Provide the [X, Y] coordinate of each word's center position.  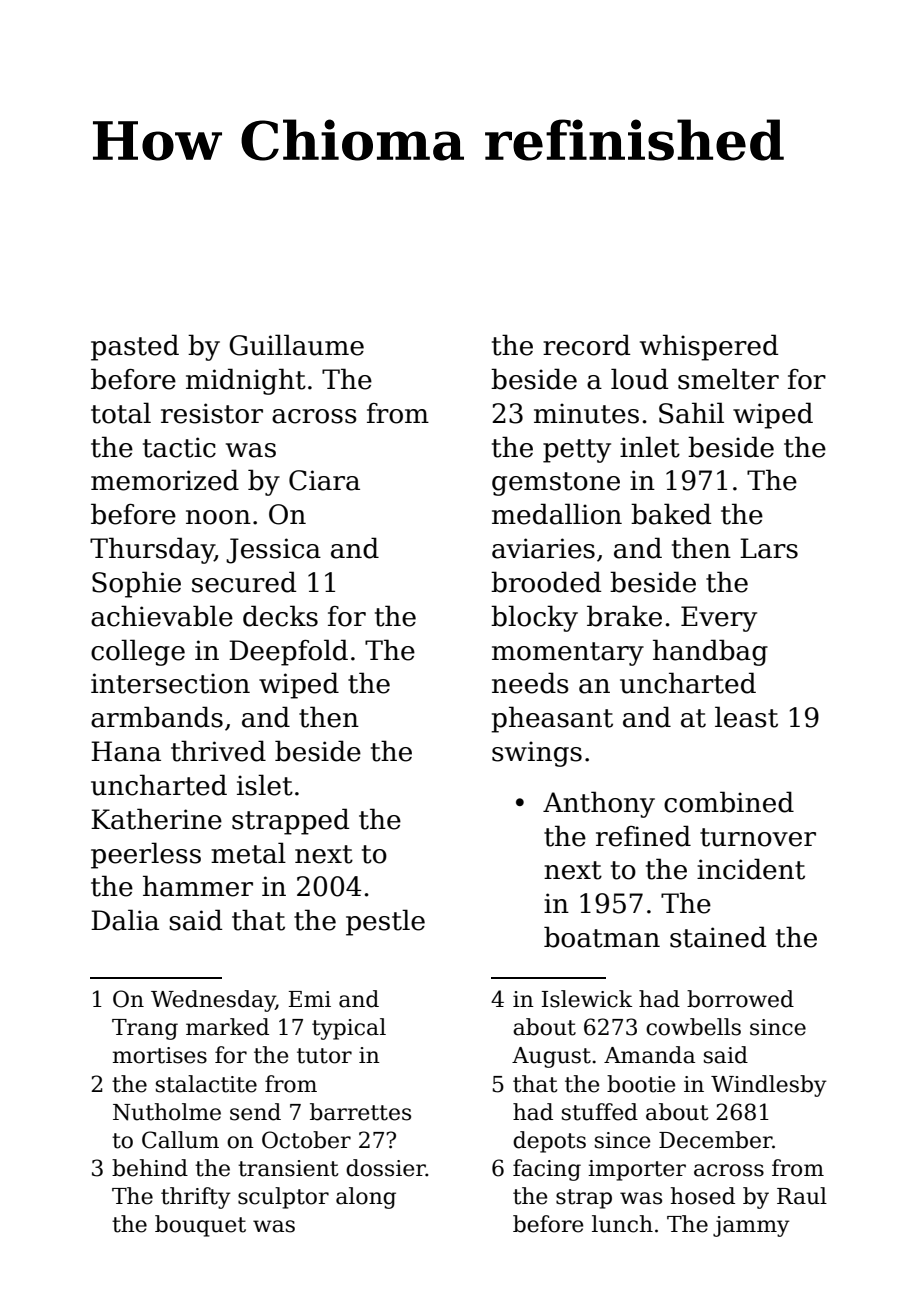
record [586, 345]
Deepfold [288, 652]
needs [530, 683]
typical [349, 1029]
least [746, 717]
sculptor [283, 1198]
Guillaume [296, 345]
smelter [728, 379]
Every [719, 619]
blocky [534, 618]
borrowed [740, 999]
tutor [324, 1056]
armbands [157, 717]
